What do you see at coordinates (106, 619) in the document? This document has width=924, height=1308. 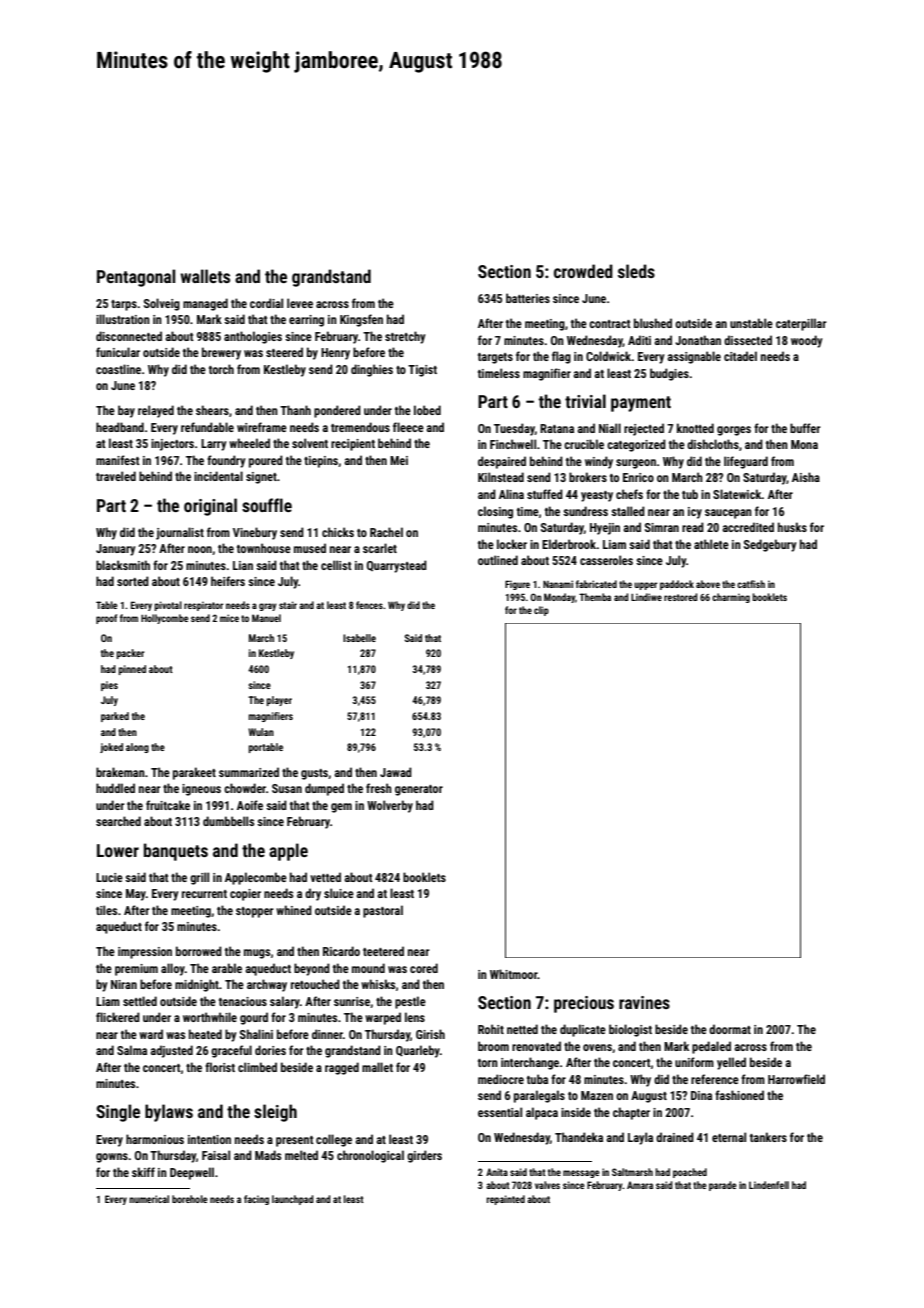 I see `proof` at bounding box center [106, 619].
